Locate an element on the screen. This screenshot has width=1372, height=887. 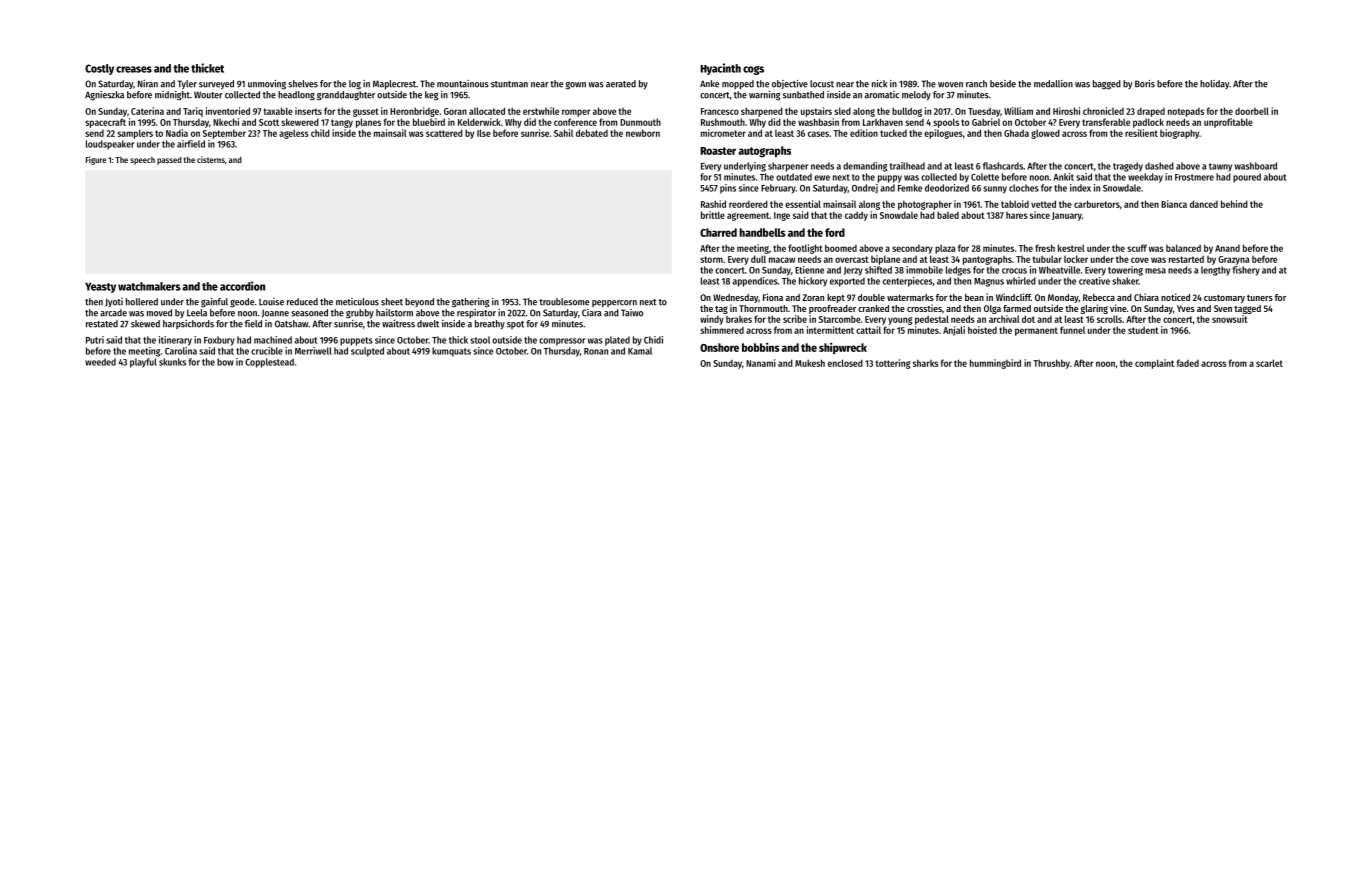
cisterns is located at coordinates (211, 159).
